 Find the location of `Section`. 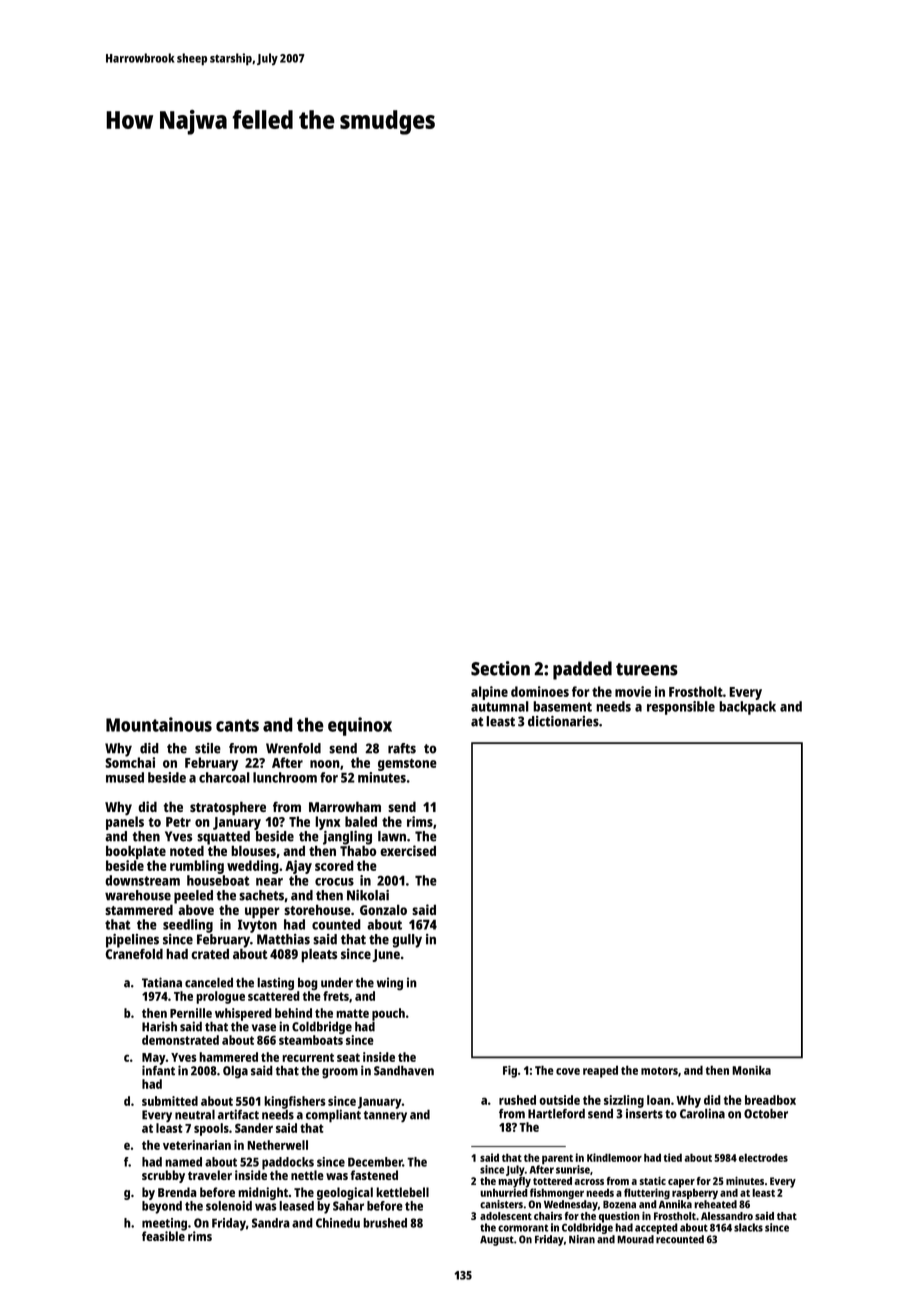

Section is located at coordinates (500, 668).
